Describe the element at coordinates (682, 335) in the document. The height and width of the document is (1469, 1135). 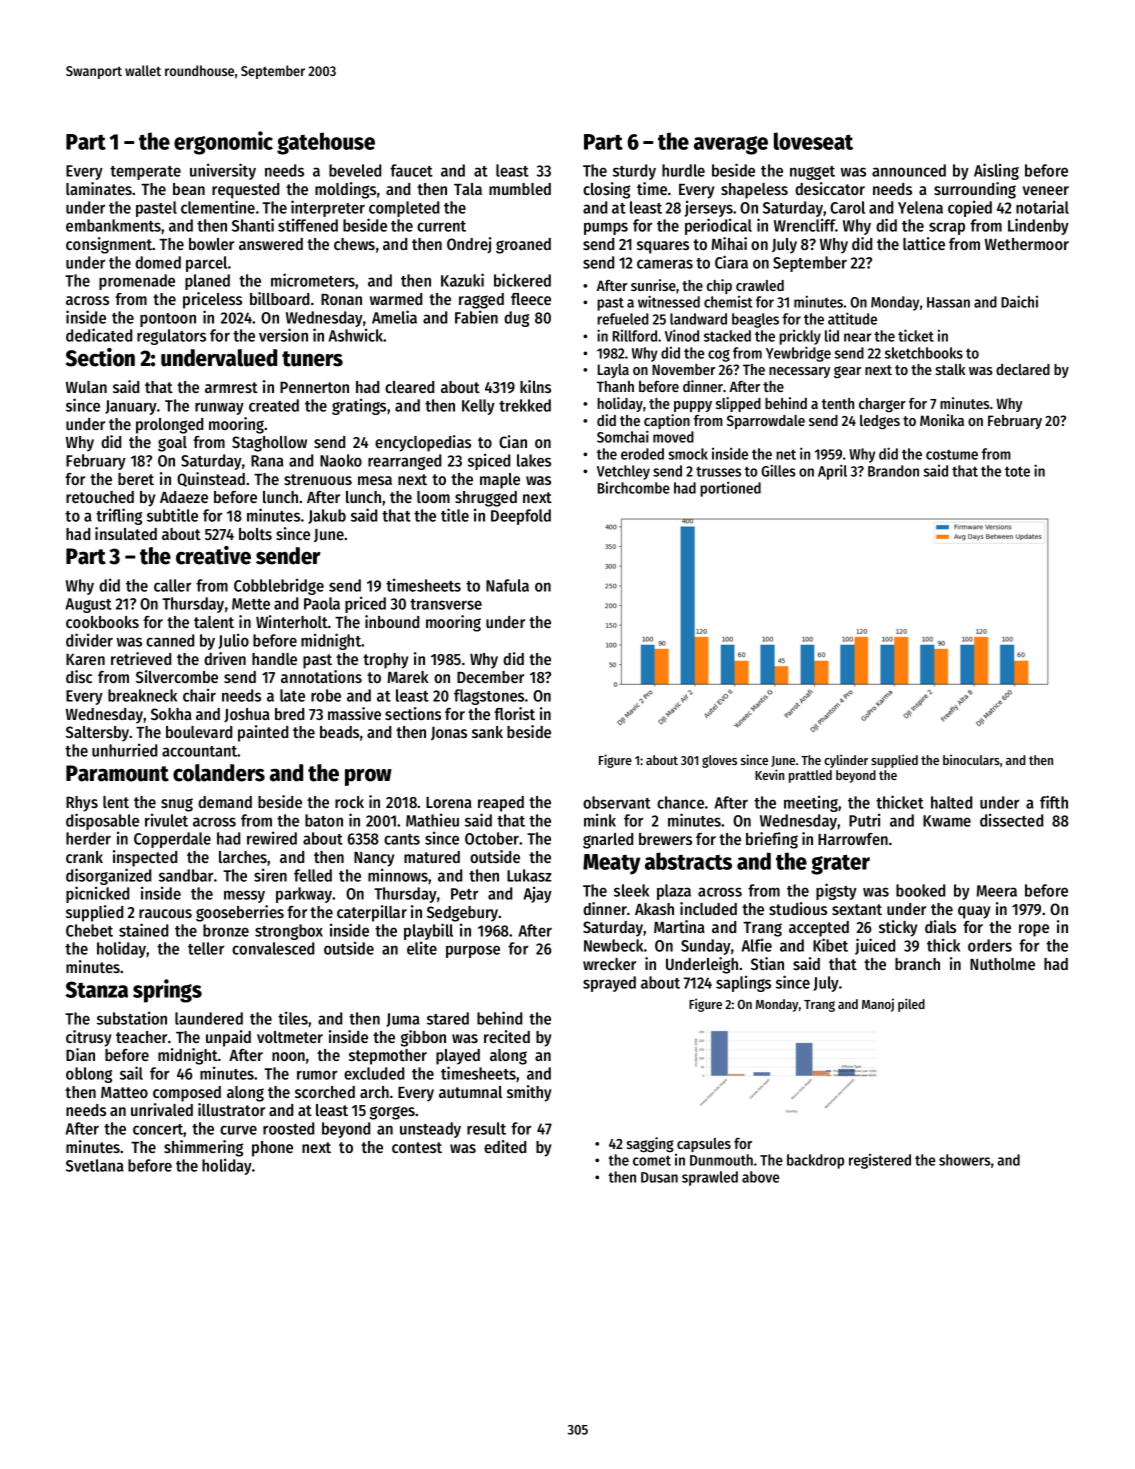
I see `Vinod` at that location.
